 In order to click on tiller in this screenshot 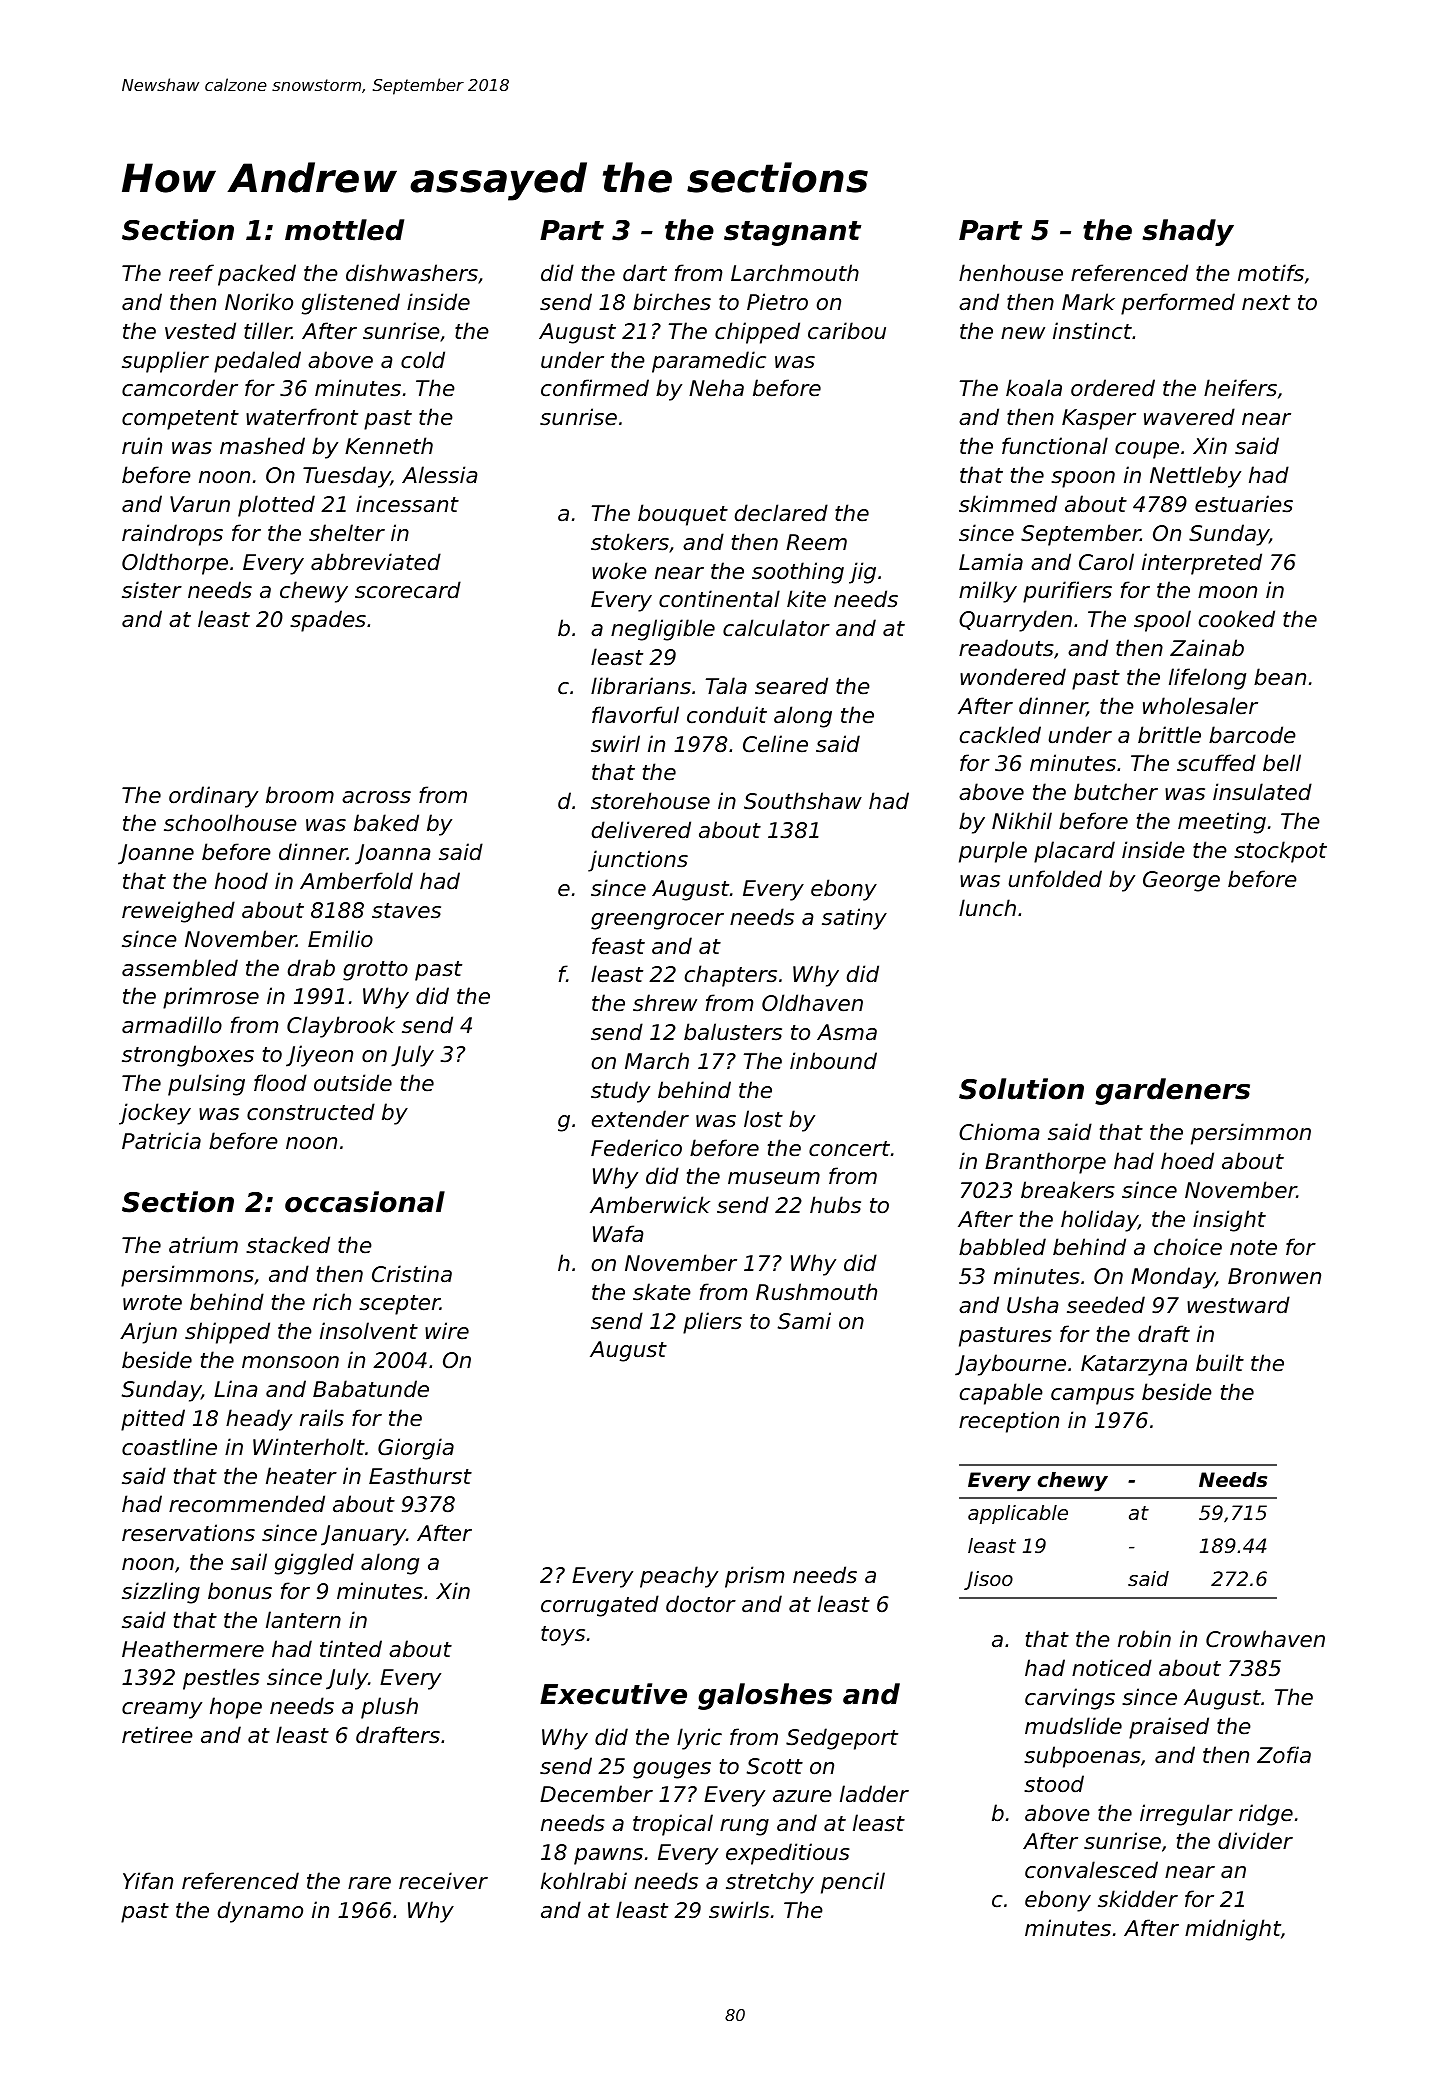, I will do `click(268, 331)`.
